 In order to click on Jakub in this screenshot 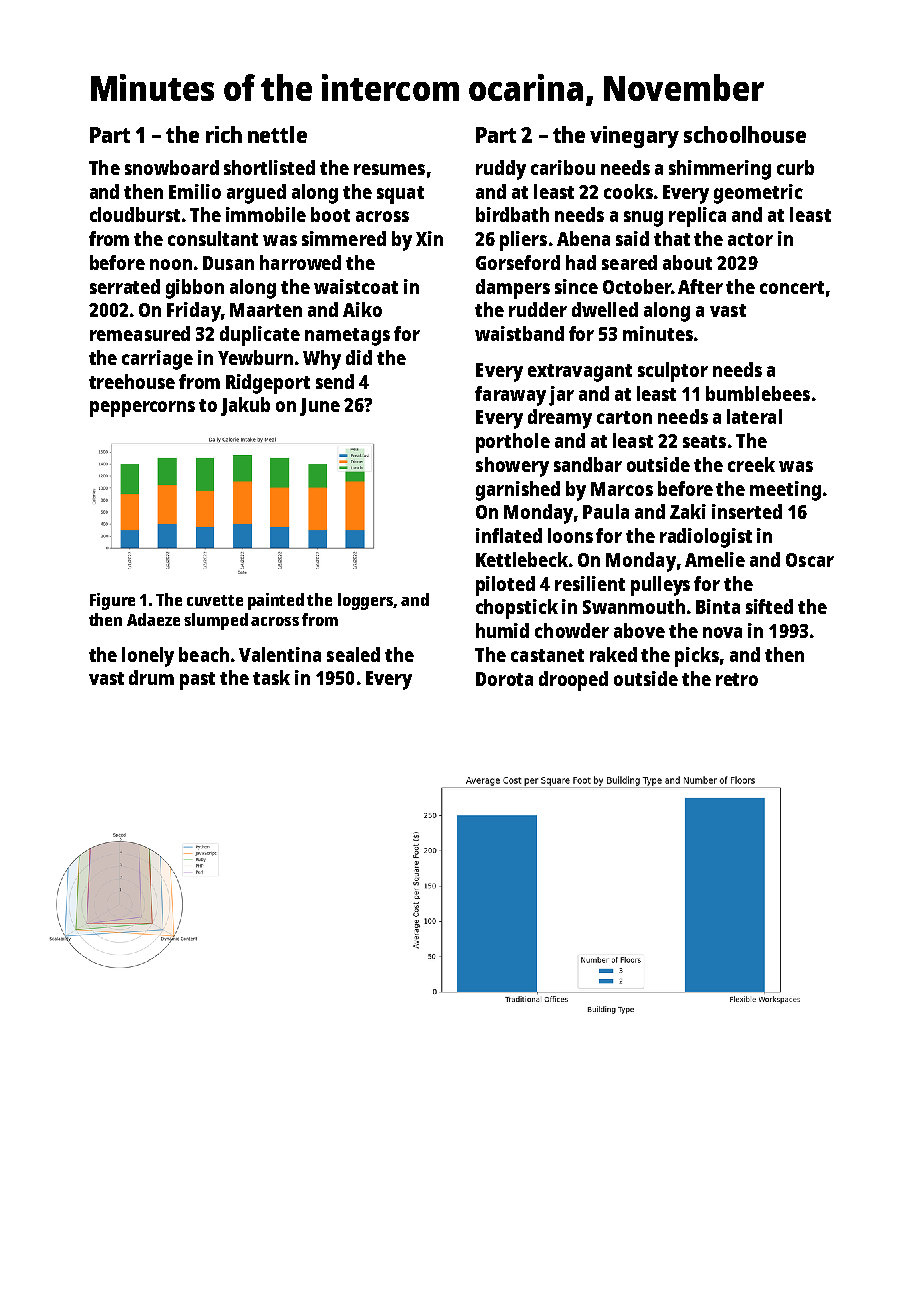, I will do `click(245, 406)`.
